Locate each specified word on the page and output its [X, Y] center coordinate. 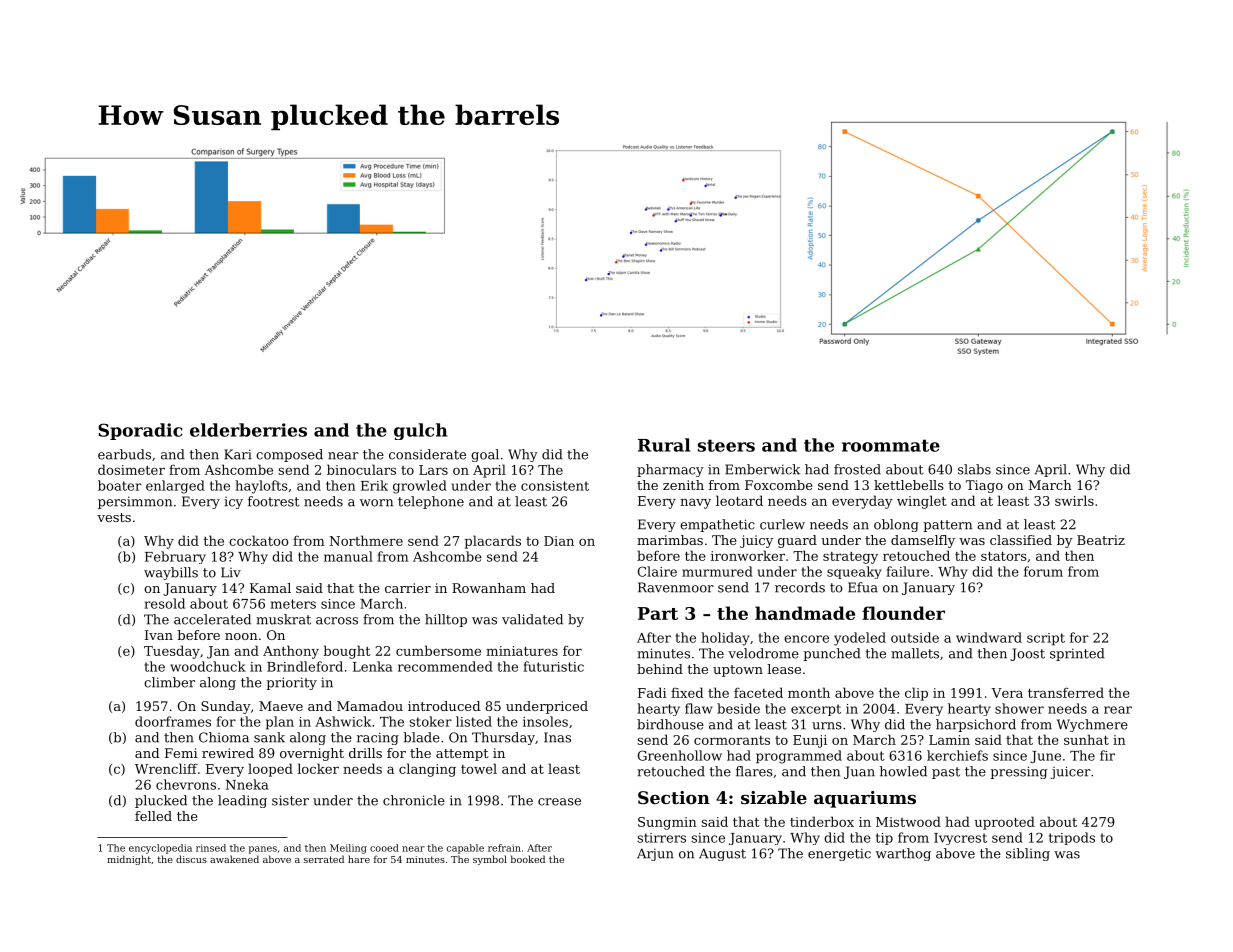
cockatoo [259, 540]
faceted [758, 692]
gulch [420, 431]
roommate [891, 445]
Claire [657, 571]
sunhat [1086, 739]
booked [528, 859]
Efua [863, 587]
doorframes [173, 721]
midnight [129, 860]
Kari [238, 454]
